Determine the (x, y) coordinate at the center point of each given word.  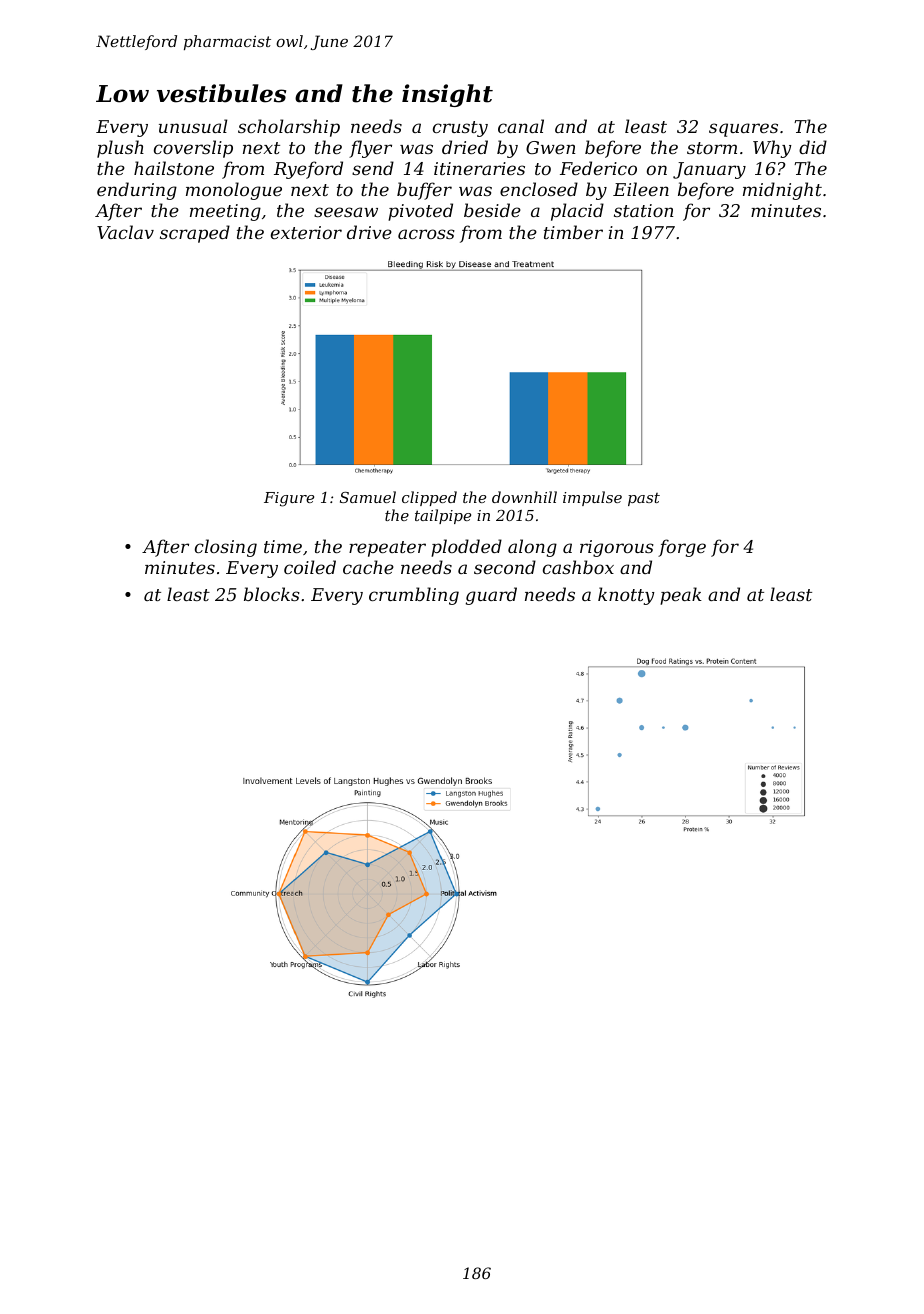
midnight (782, 191)
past (644, 499)
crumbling (414, 596)
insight (447, 95)
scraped (195, 234)
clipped (429, 498)
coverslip (193, 149)
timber (573, 232)
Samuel (368, 497)
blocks (272, 594)
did (813, 147)
